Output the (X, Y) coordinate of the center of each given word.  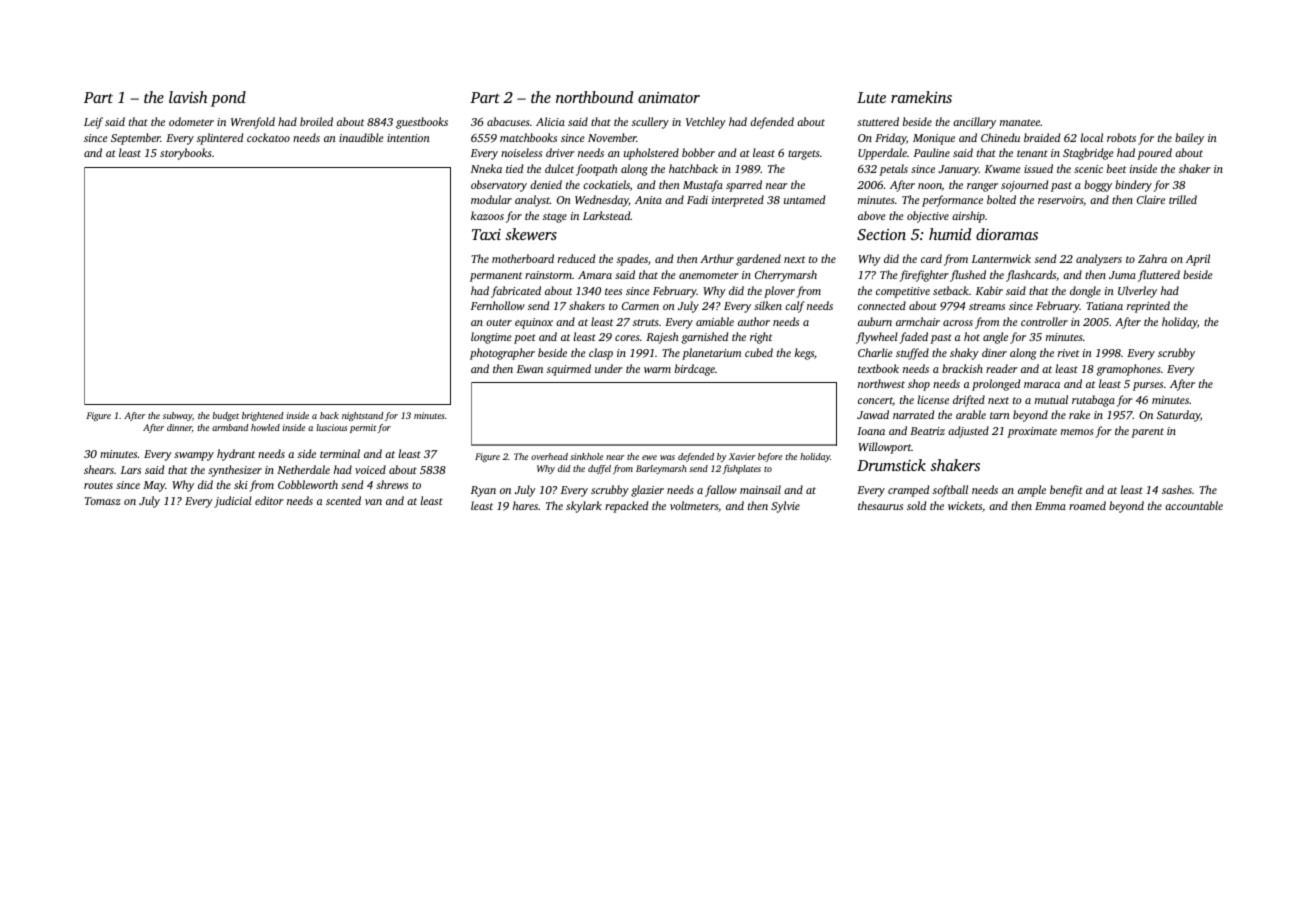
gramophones (1128, 370)
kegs (804, 354)
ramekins (921, 97)
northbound (594, 97)
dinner (179, 428)
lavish (188, 97)
